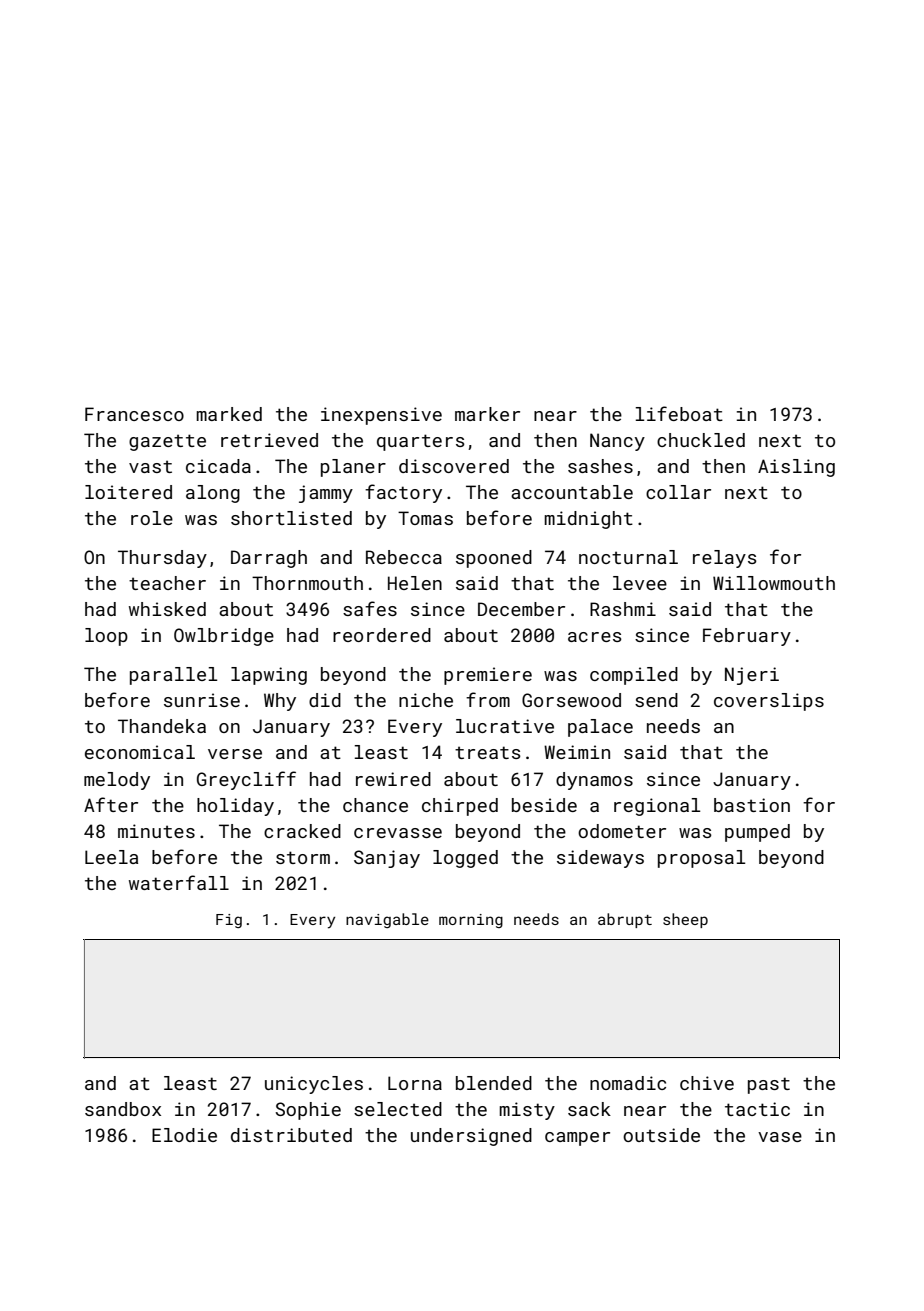 This document has height=1311, width=924. Describe the element at coordinates (769, 702) in the document. I see `coverslips` at that location.
